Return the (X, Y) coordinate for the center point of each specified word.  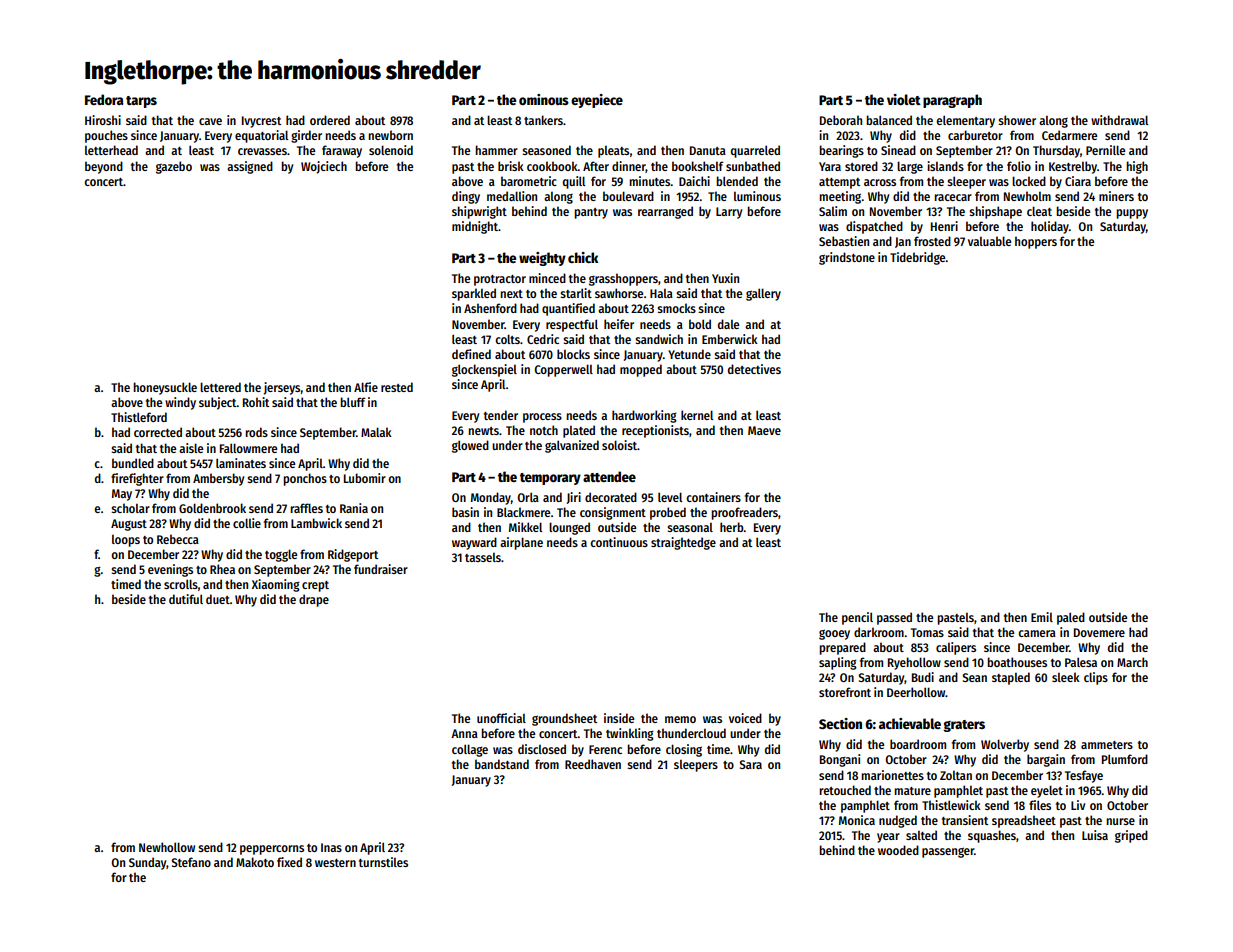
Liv (1078, 805)
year (888, 838)
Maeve (764, 430)
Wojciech (324, 167)
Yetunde (689, 354)
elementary (965, 121)
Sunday (147, 863)
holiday (1050, 227)
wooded (898, 850)
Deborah (841, 120)
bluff (353, 402)
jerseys (282, 388)
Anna (464, 733)
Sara (750, 764)
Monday (491, 498)
